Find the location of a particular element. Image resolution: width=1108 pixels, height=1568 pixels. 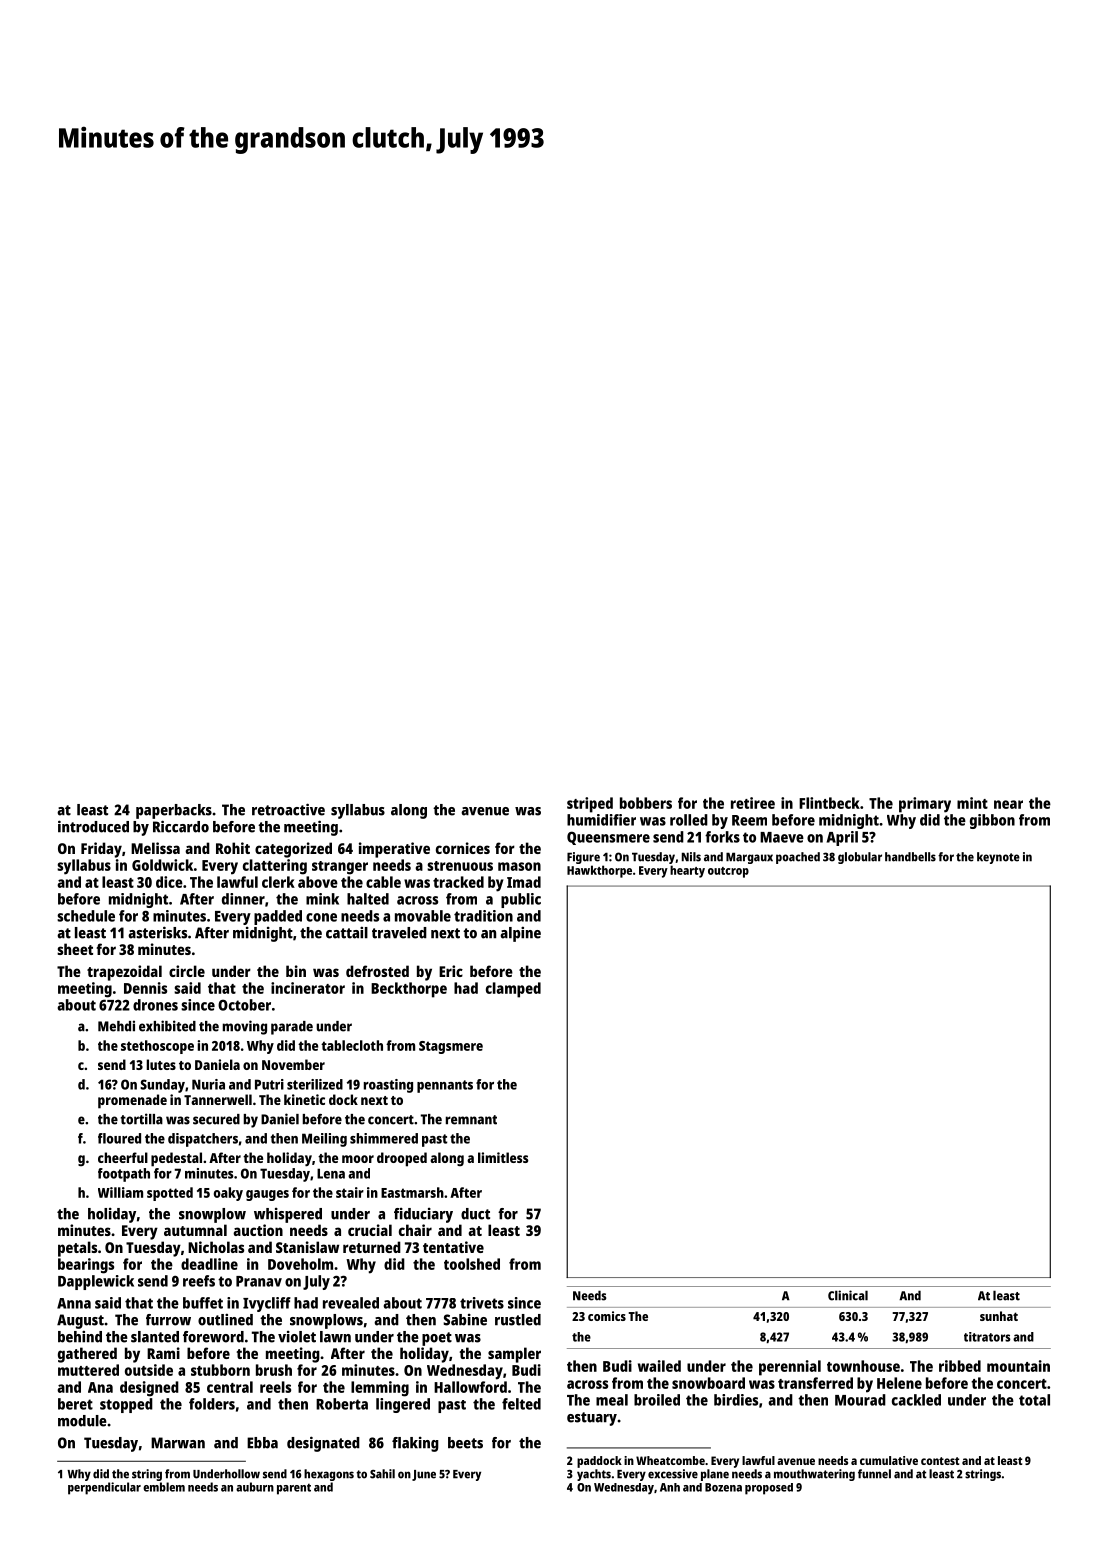

mouthwatering is located at coordinates (814, 1475).
